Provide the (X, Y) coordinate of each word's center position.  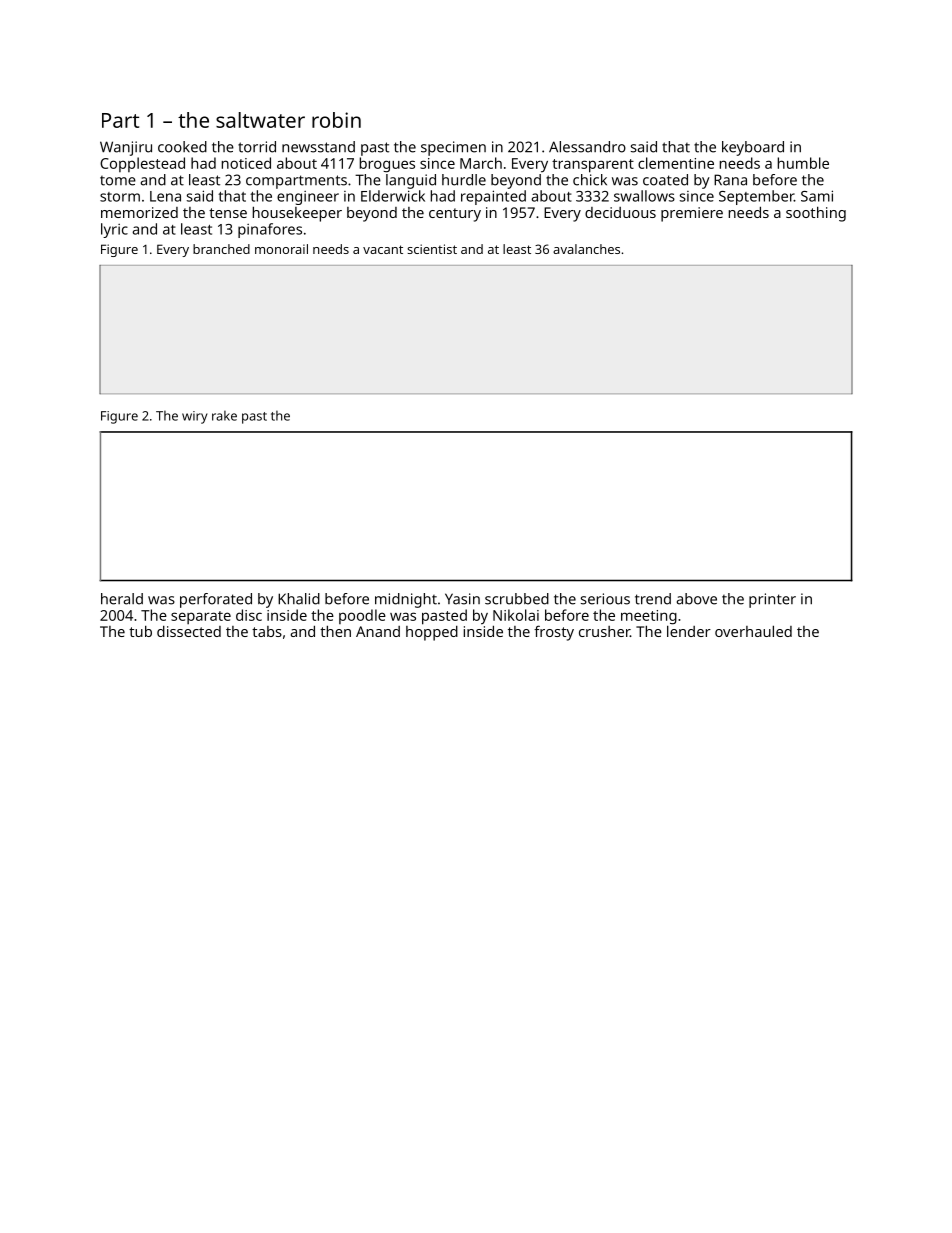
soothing (816, 214)
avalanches (586, 249)
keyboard (753, 148)
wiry (195, 417)
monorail (281, 249)
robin (336, 120)
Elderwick (393, 196)
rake (224, 415)
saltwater (260, 120)
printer (772, 600)
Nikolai (516, 615)
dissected (189, 631)
